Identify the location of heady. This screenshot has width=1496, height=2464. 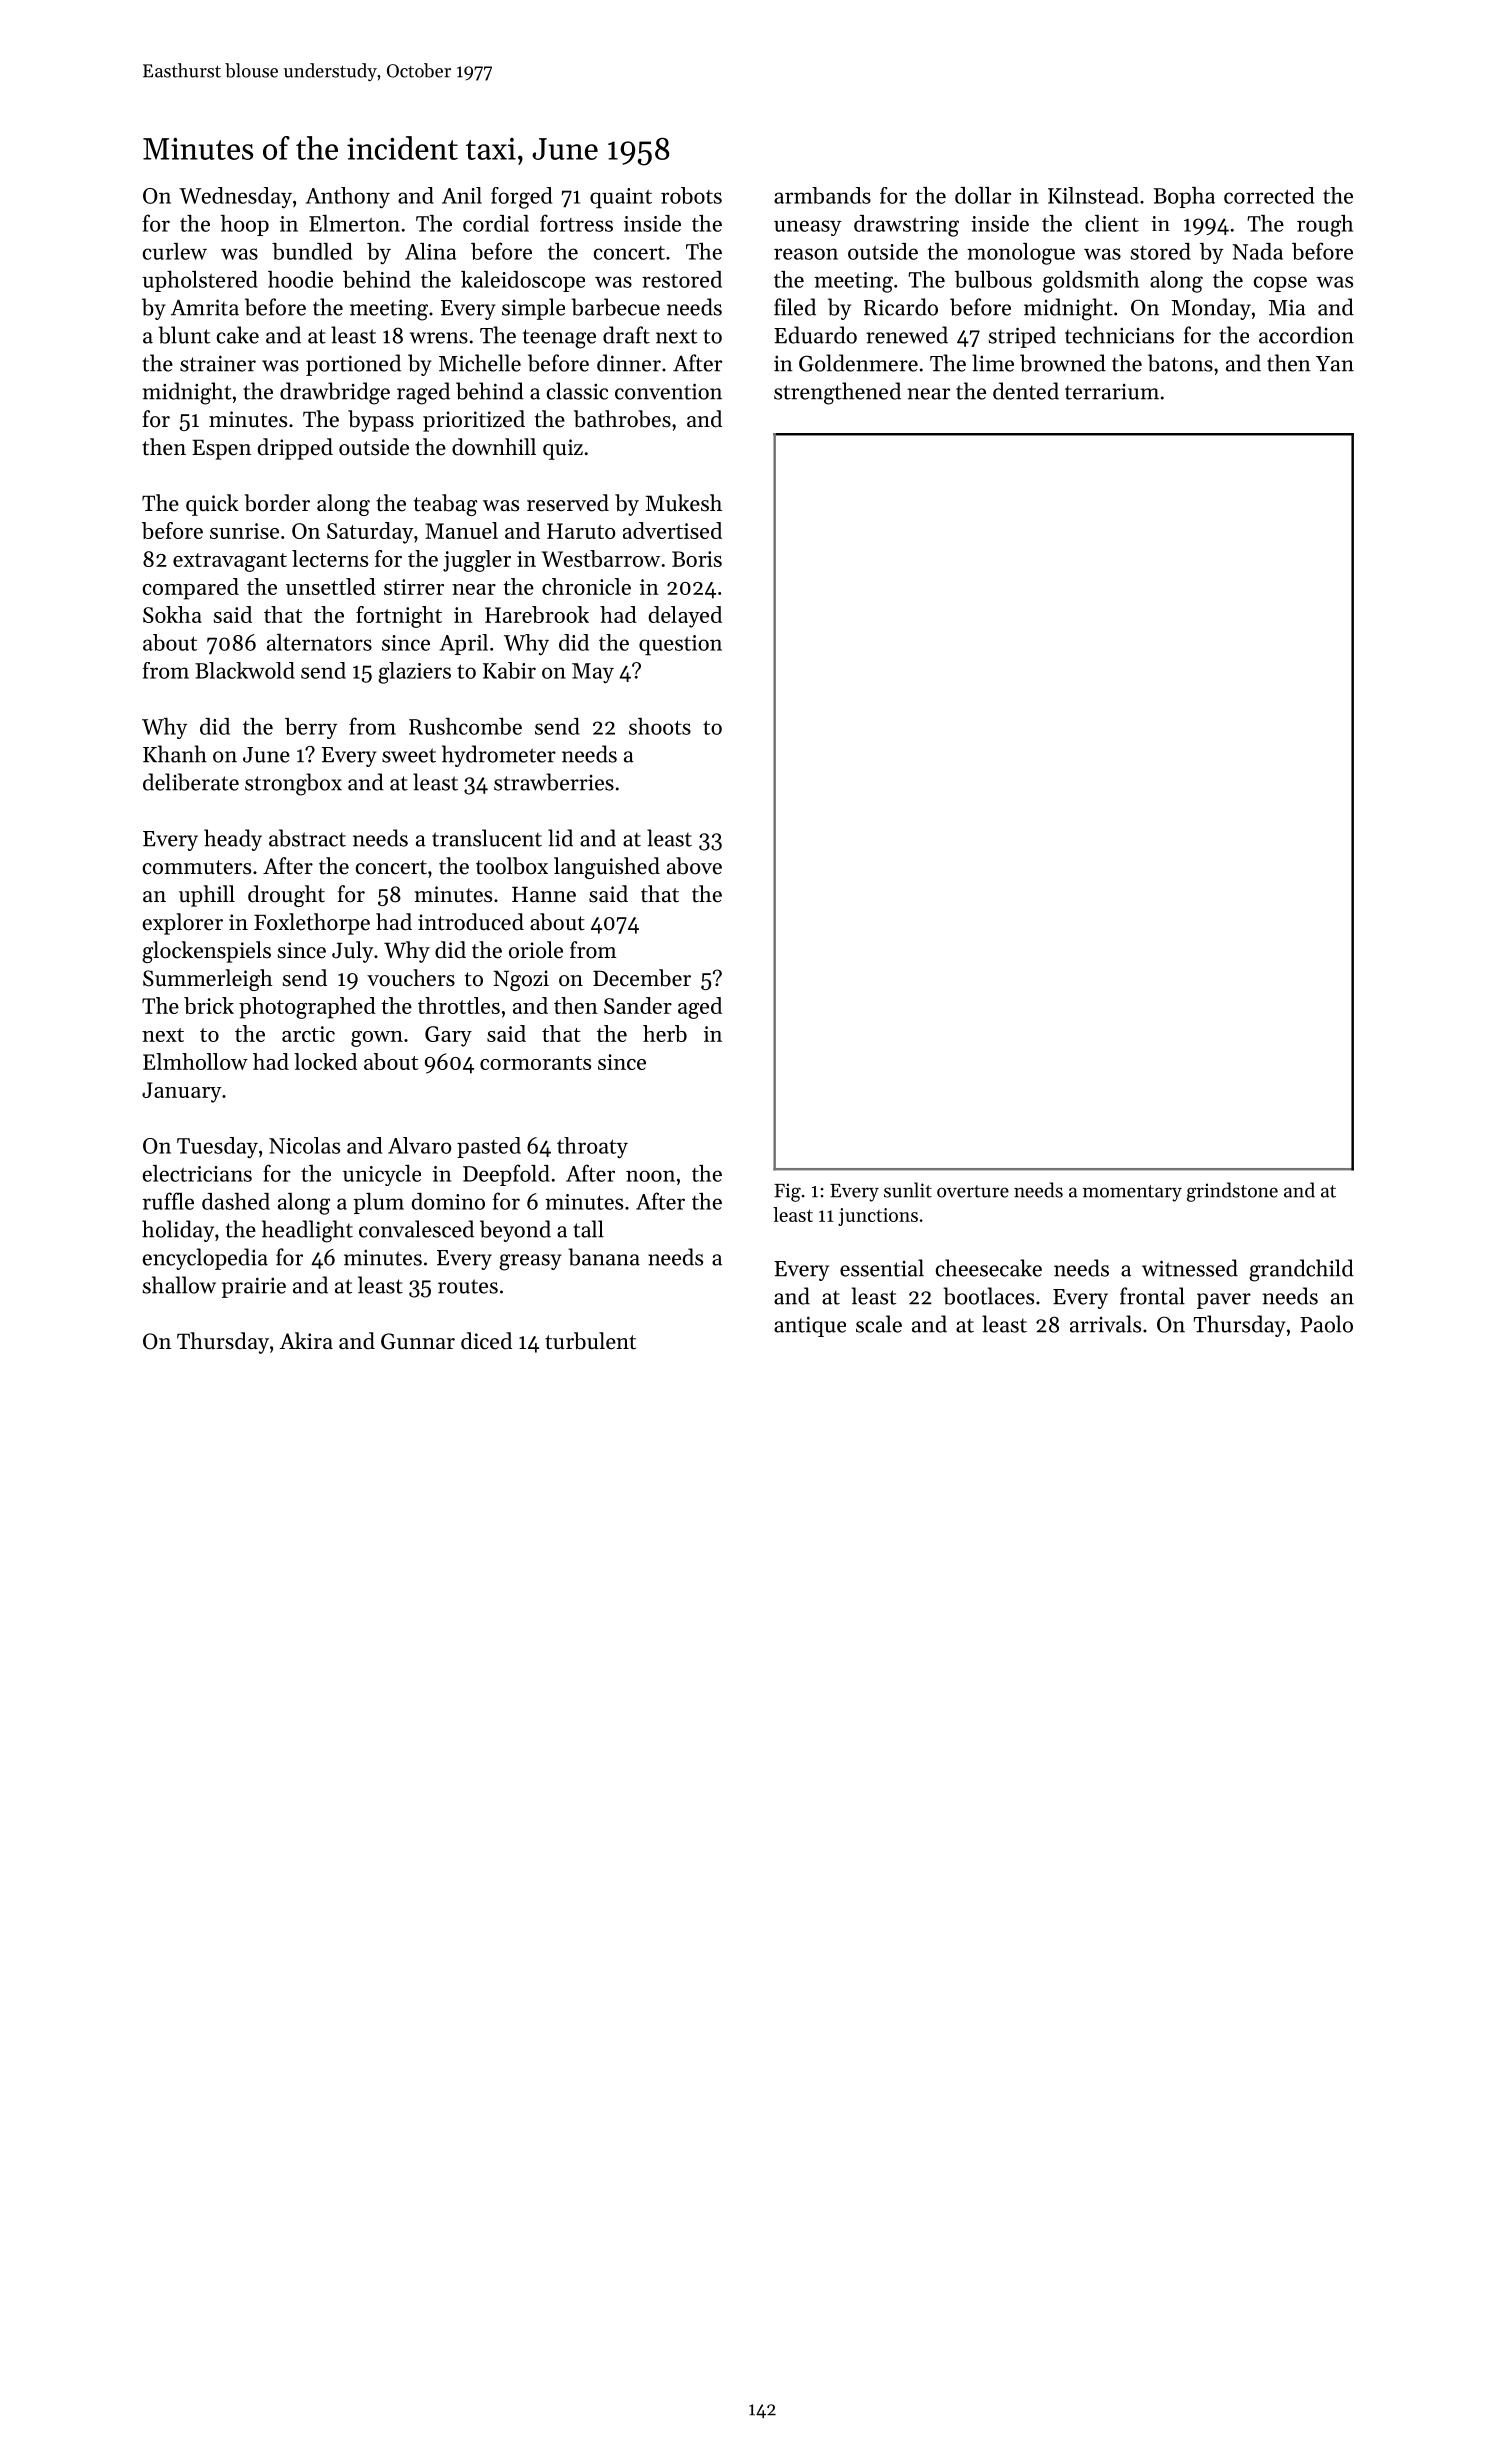
(233, 840).
